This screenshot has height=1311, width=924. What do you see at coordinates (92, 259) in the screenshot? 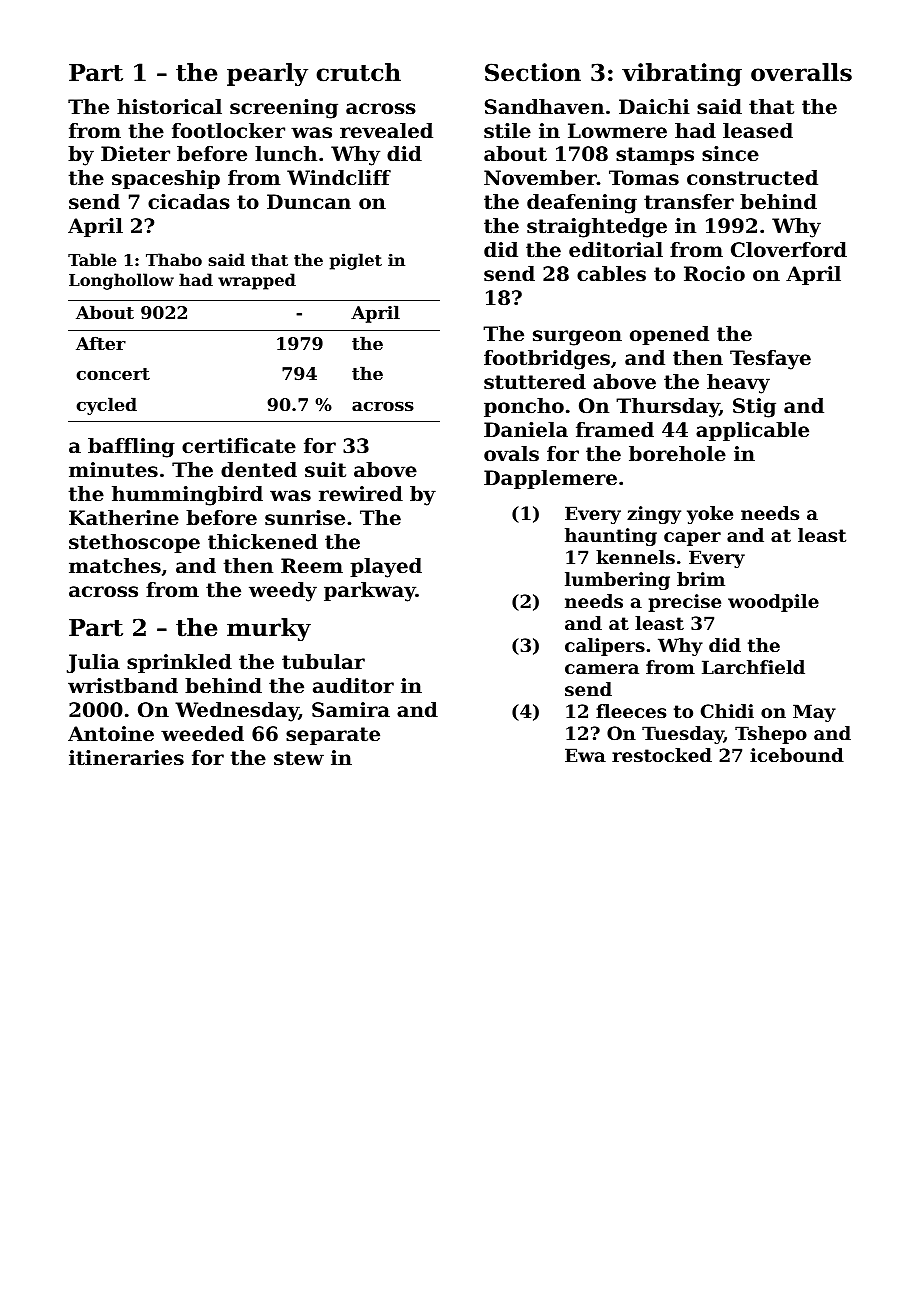
I see `Table` at bounding box center [92, 259].
